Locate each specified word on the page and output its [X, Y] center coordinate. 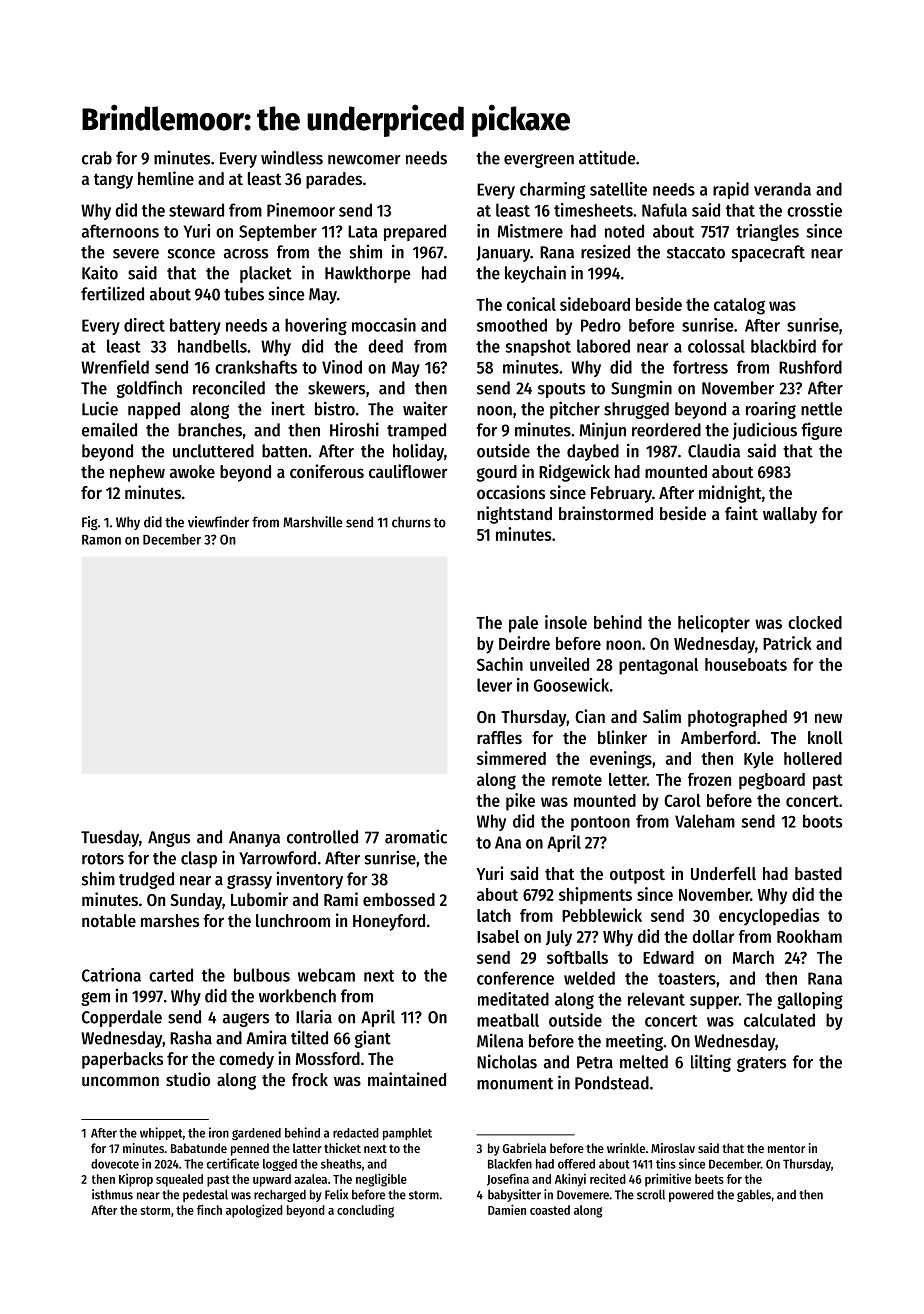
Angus [169, 839]
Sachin [500, 664]
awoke [192, 471]
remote [577, 780]
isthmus [112, 1194]
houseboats [746, 664]
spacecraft [768, 253]
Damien [507, 1209]
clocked [815, 622]
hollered [813, 758]
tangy [113, 181]
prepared [415, 232]
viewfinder [218, 522]
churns [411, 522]
